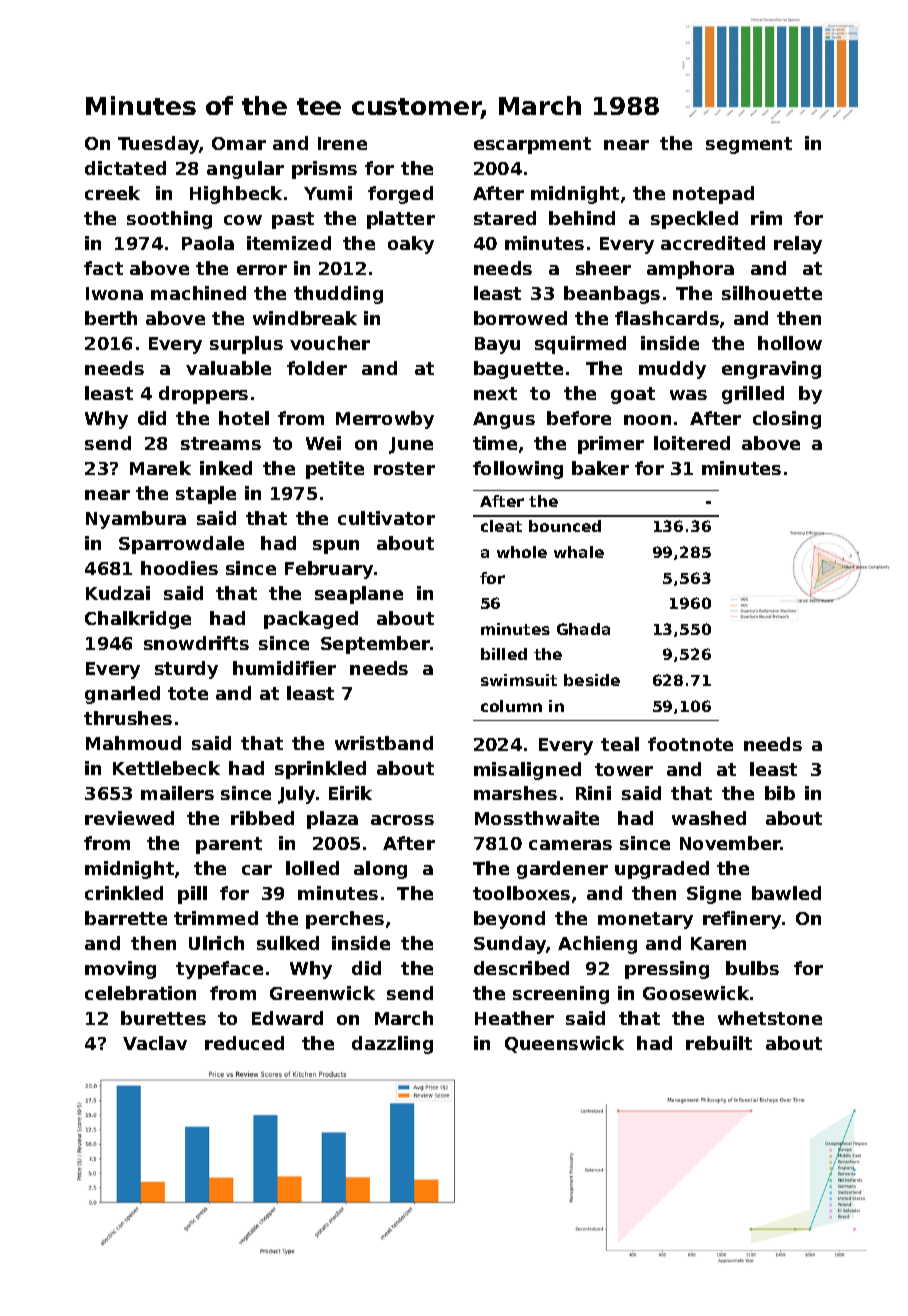  What do you see at coordinates (527, 771) in the screenshot?
I see `misaligned` at bounding box center [527, 771].
